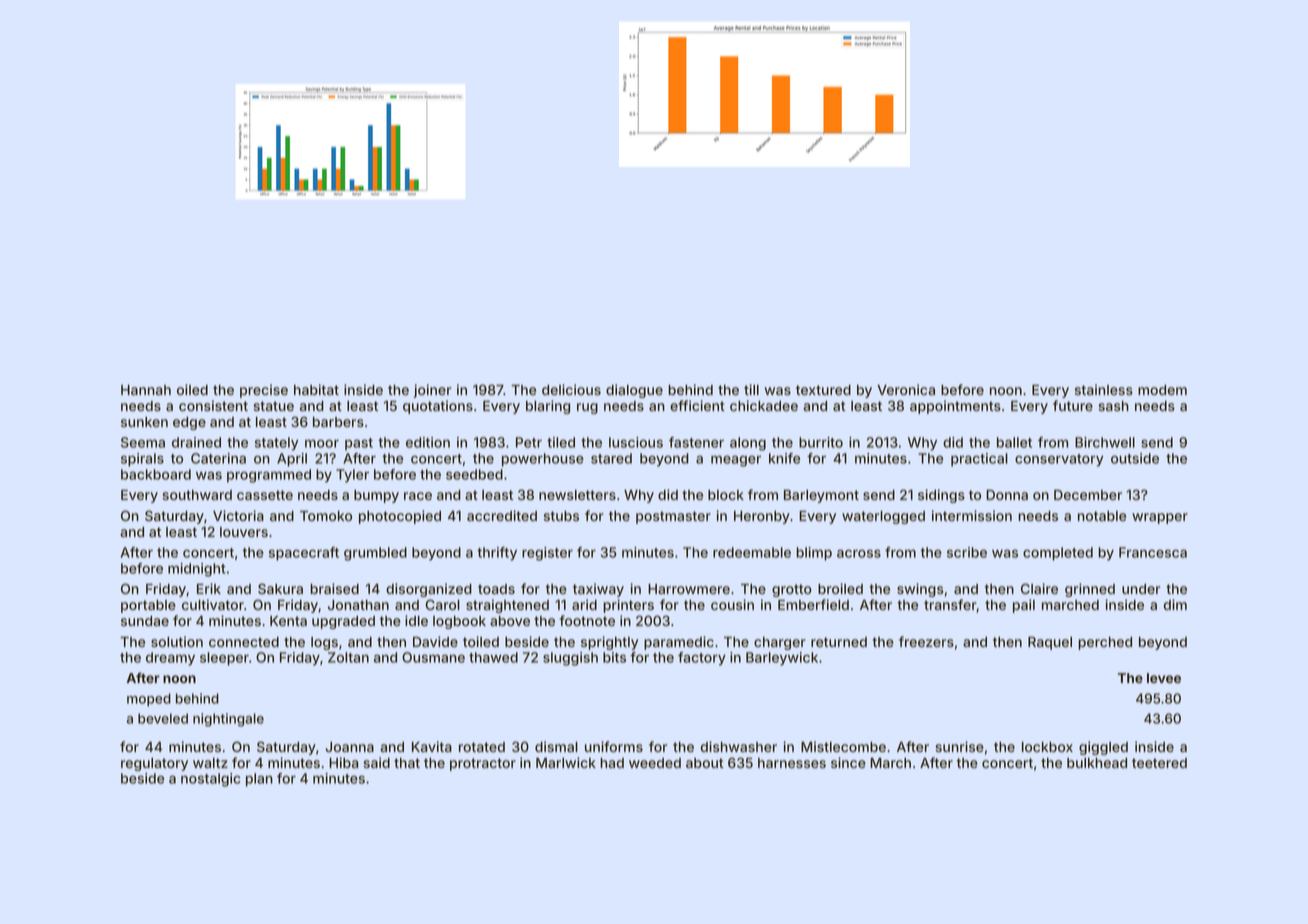  I want to click on postmaster, so click(673, 517).
